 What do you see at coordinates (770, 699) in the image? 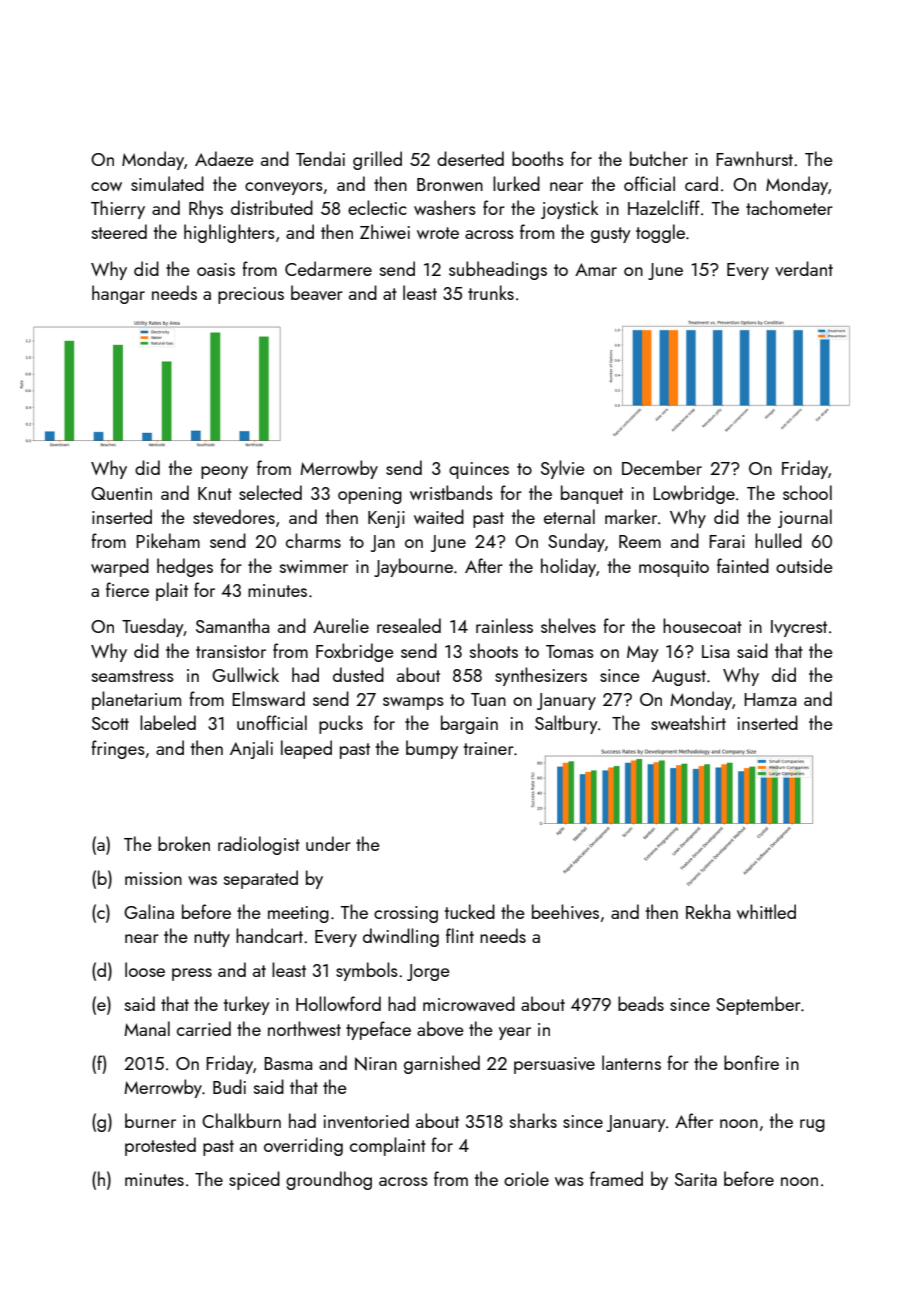
I see `Hamza` at bounding box center [770, 699].
